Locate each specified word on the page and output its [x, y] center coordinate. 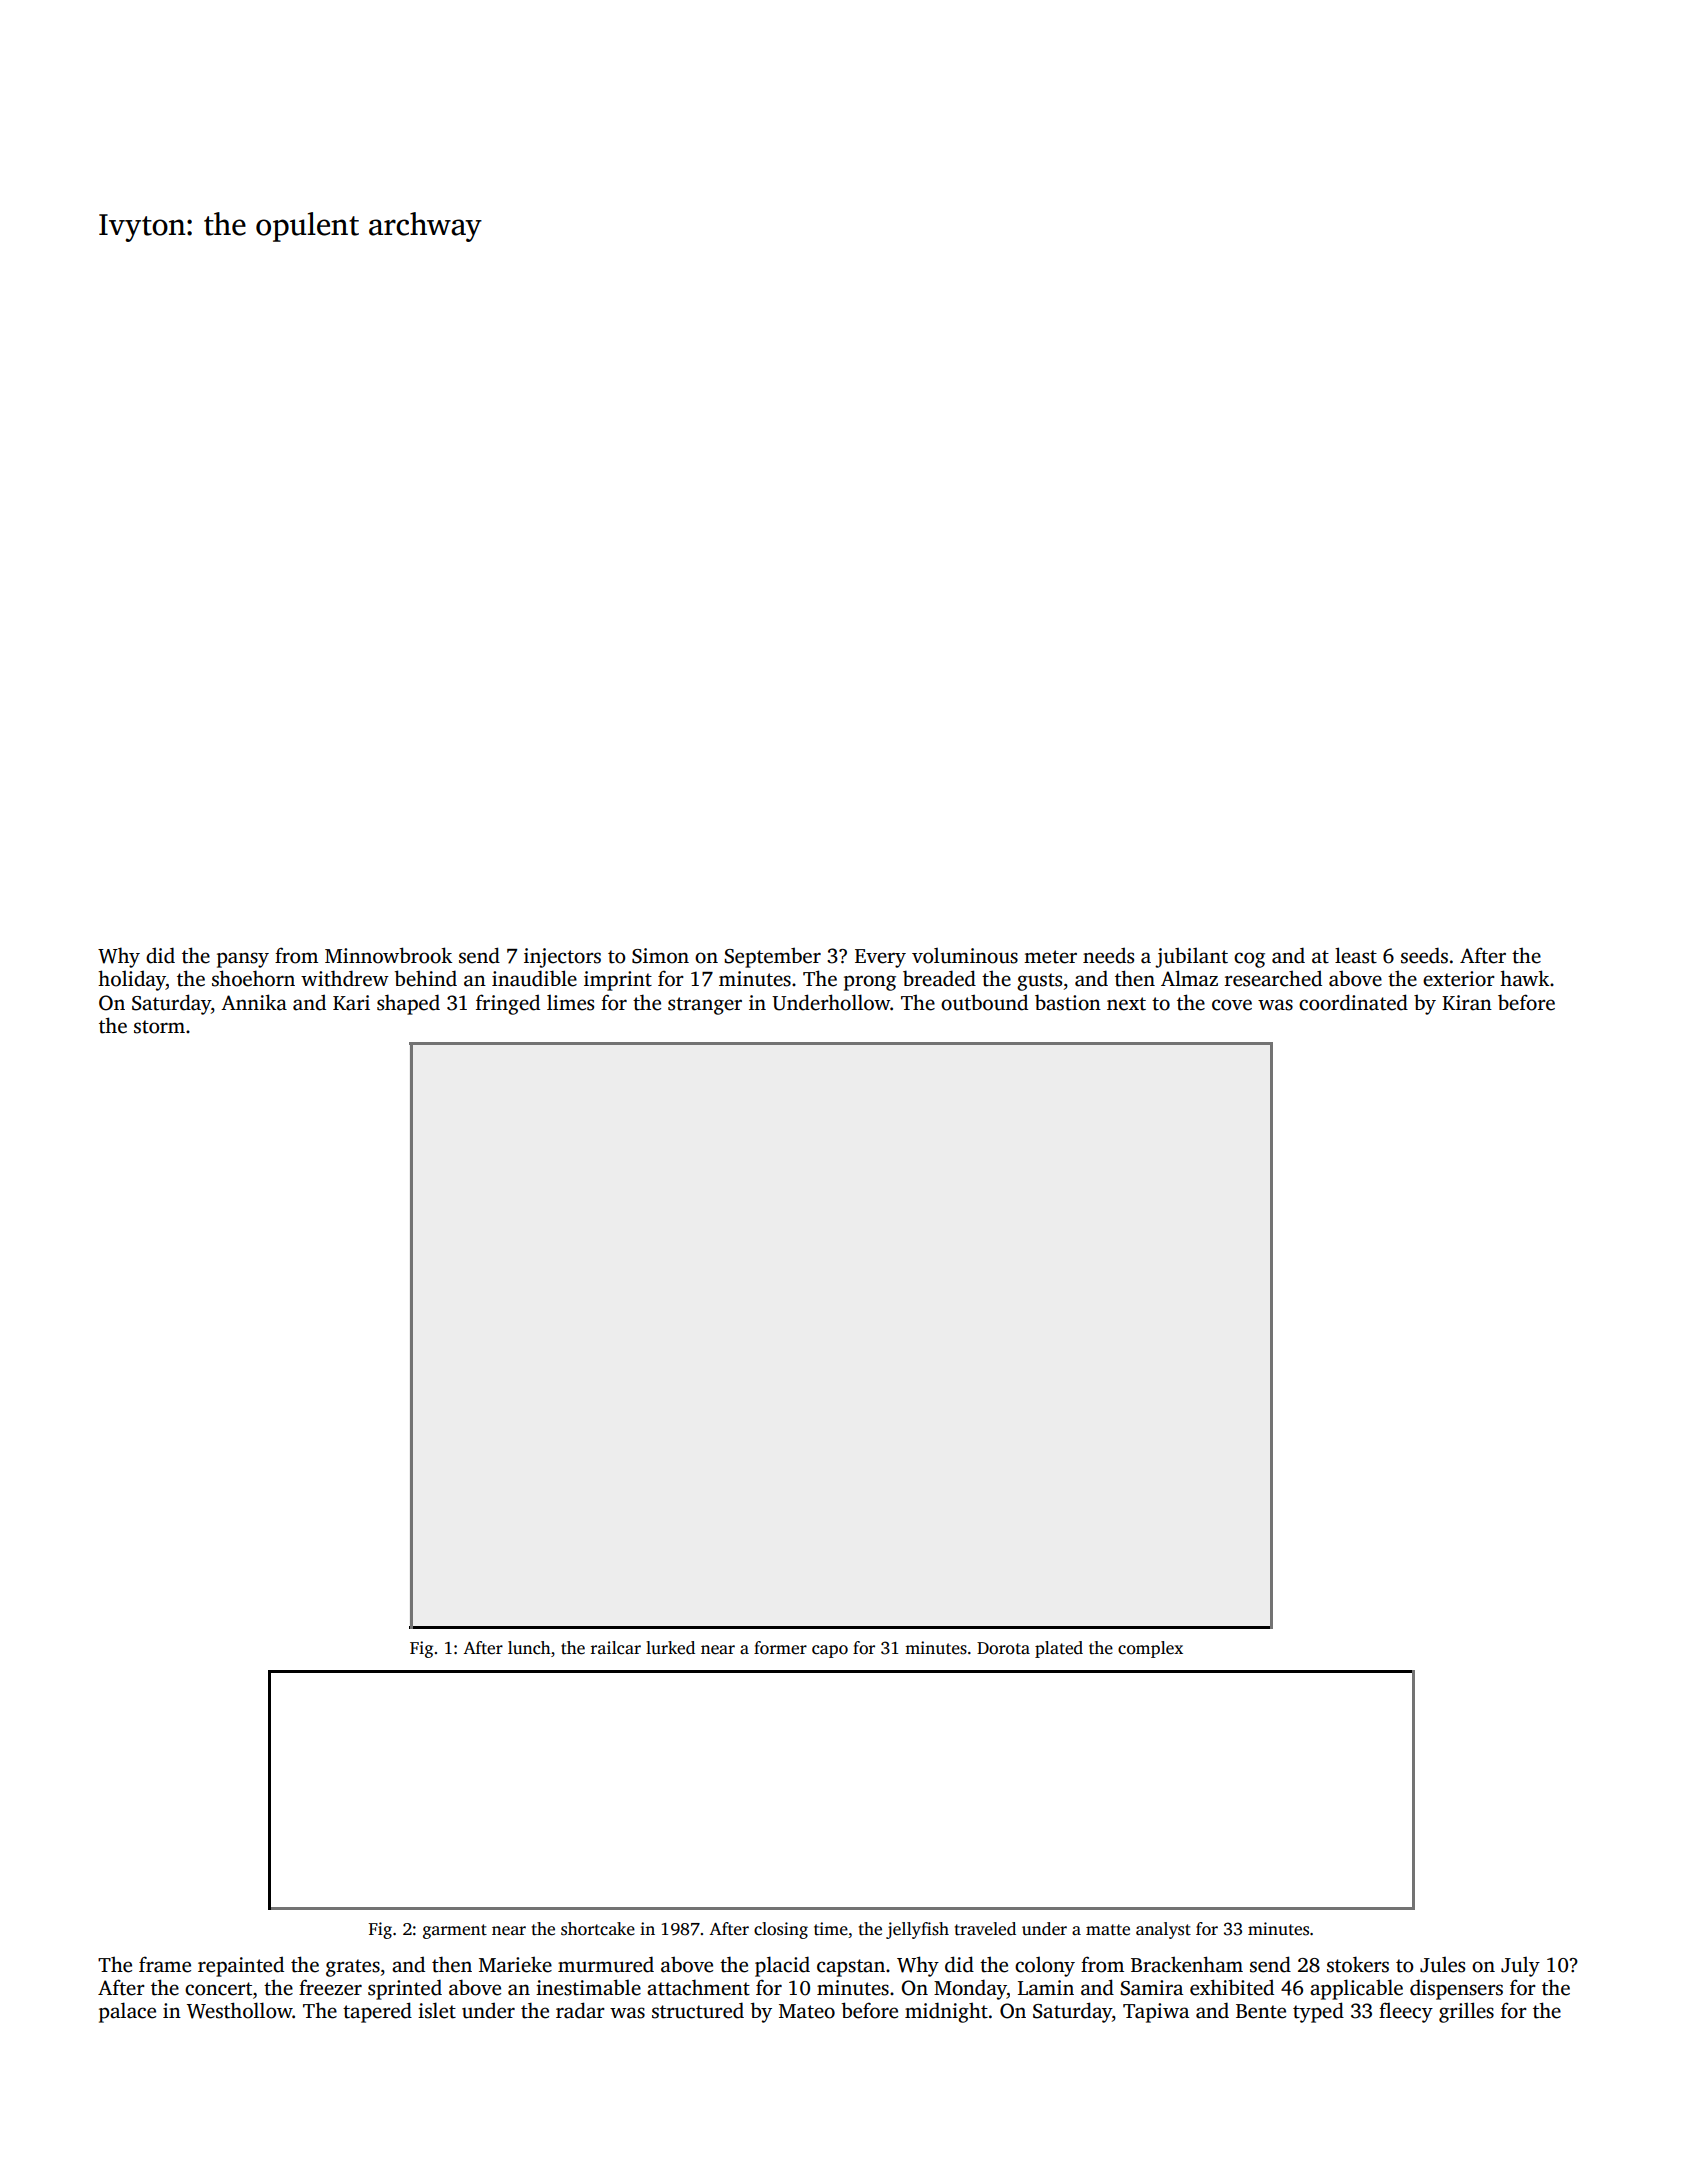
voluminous [965, 956]
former [780, 1648]
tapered [377, 2012]
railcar [616, 1648]
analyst [1163, 1930]
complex [1150, 1649]
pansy [243, 960]
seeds [1424, 955]
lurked [670, 1648]
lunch [529, 1648]
